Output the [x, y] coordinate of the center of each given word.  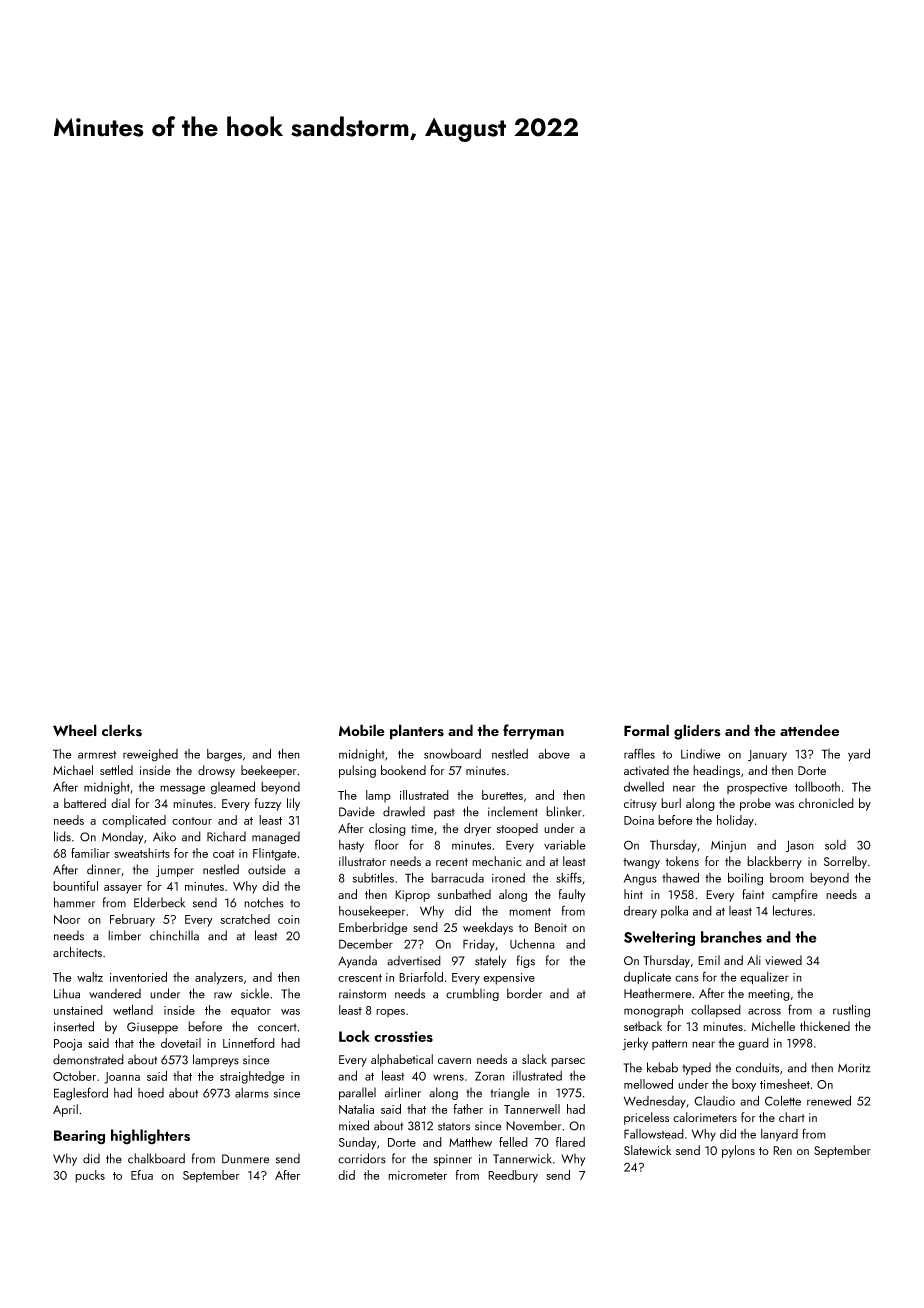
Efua [142, 1175]
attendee [809, 730]
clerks [122, 730]
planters [417, 732]
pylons [738, 1151]
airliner [403, 1092]
